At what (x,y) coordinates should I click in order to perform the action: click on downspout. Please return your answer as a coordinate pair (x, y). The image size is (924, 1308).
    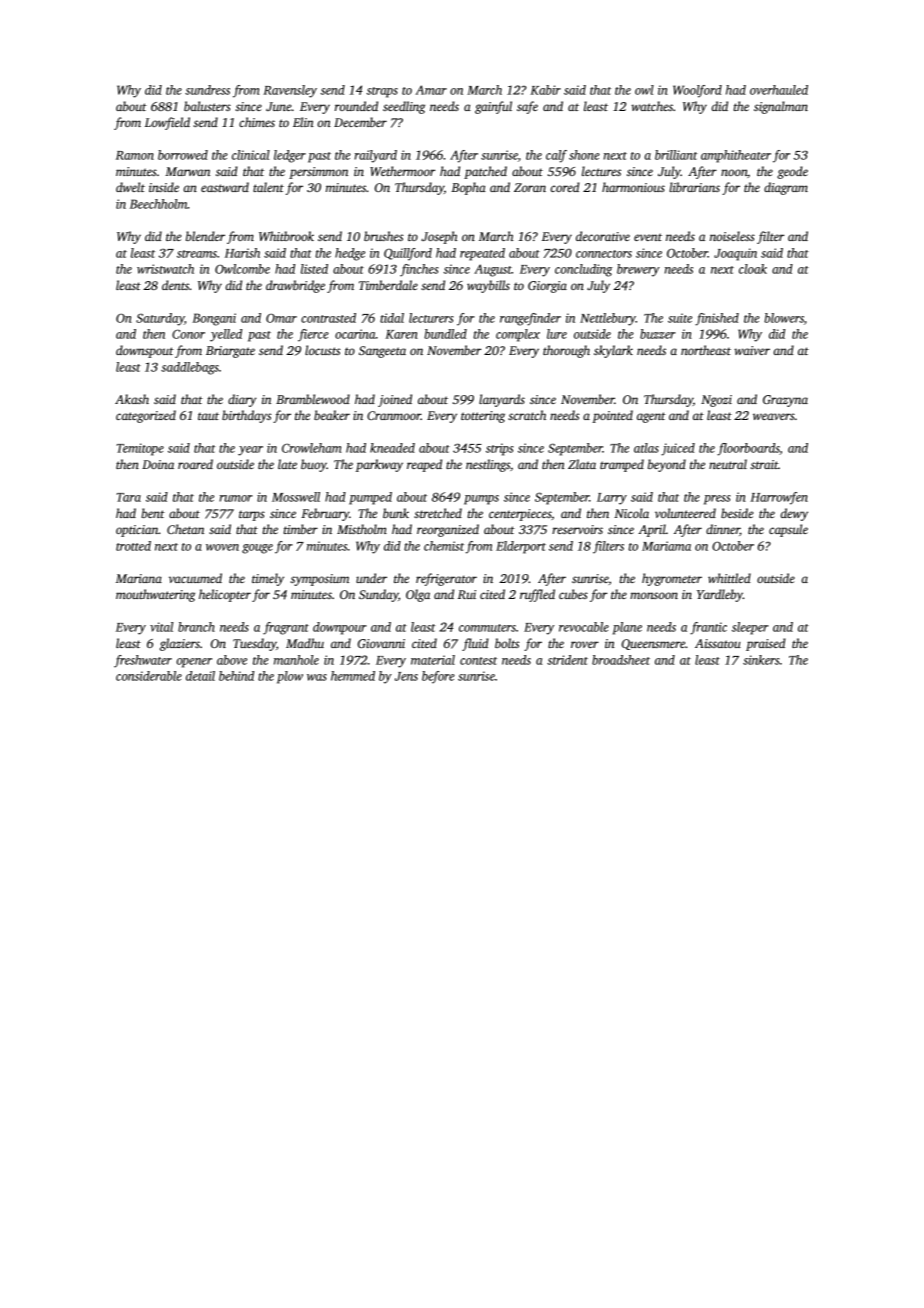
    Looking at the image, I should click on (145, 351).
